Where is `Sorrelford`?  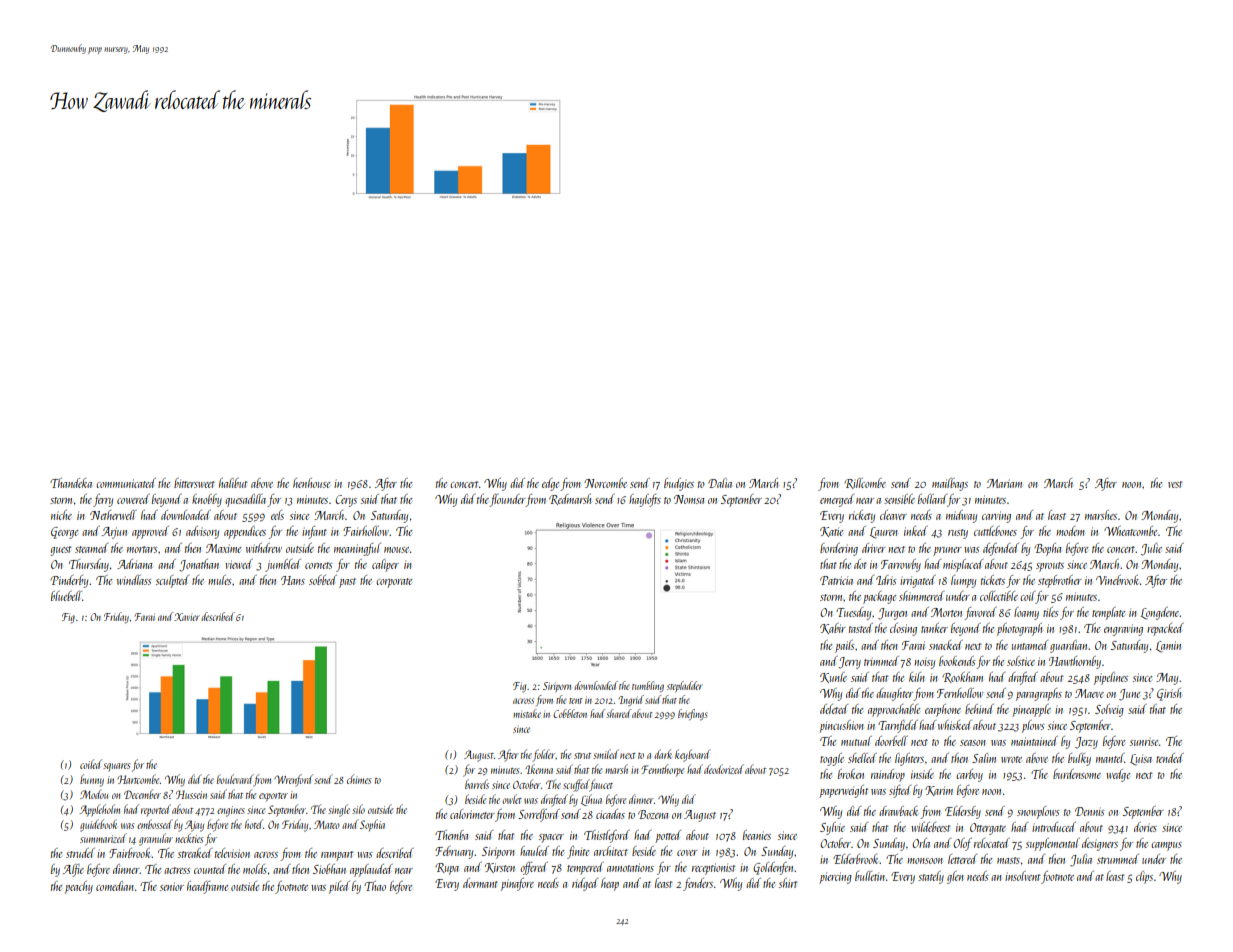
Sorrelford is located at coordinates (539, 815).
